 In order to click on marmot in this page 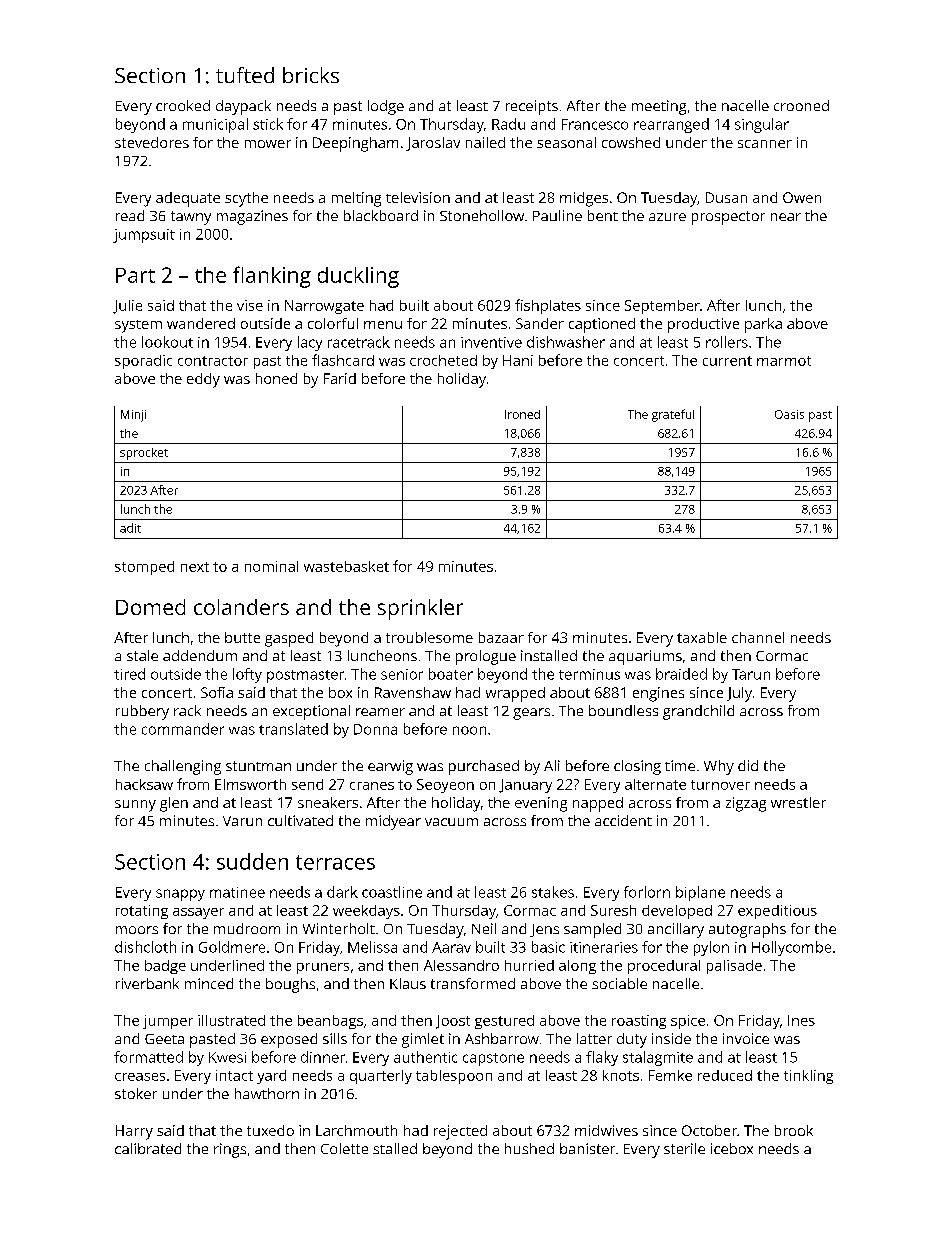, I will do `click(784, 361)`.
